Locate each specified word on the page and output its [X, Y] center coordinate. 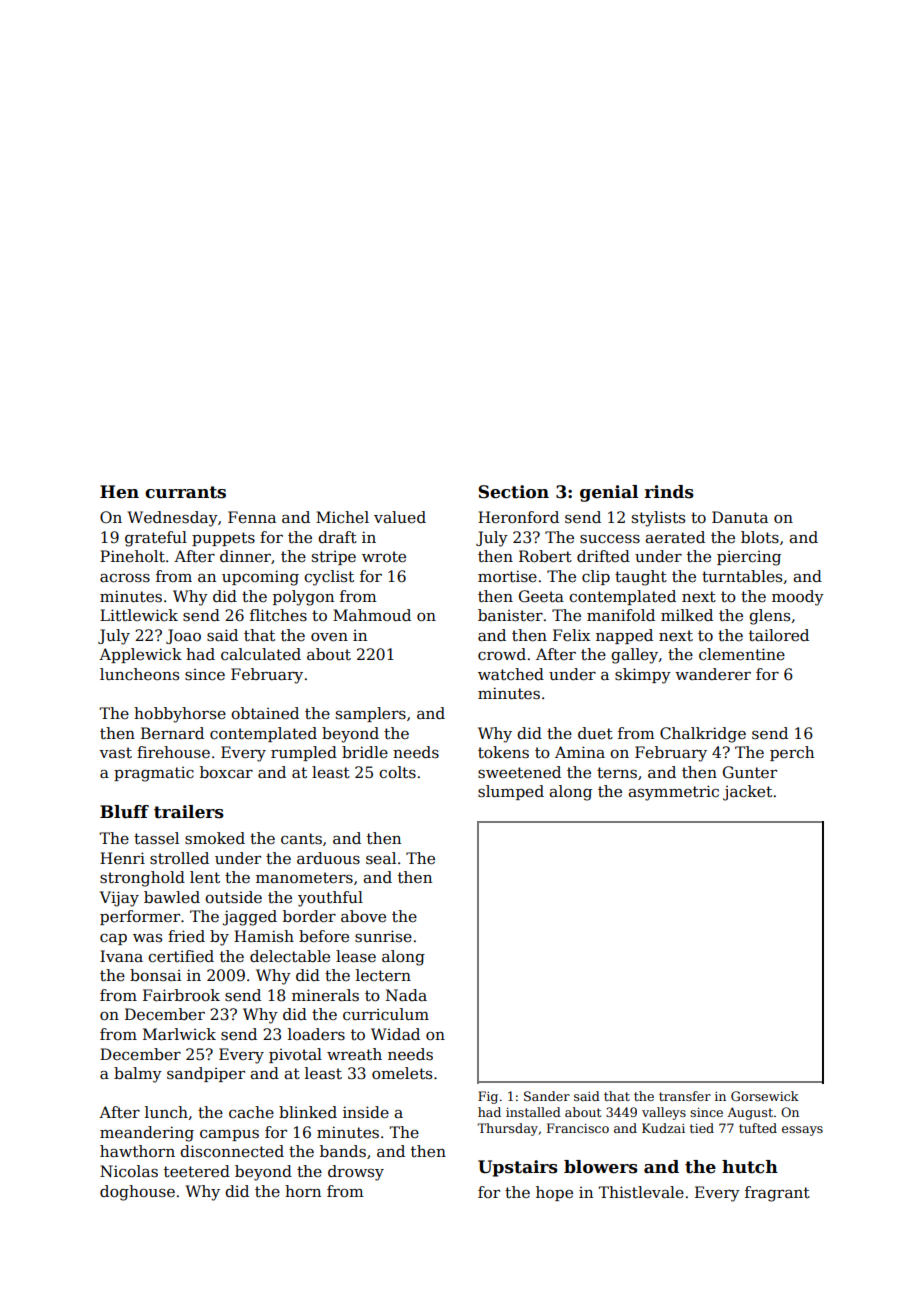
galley [634, 656]
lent [205, 877]
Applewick [140, 655]
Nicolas [129, 1171]
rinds [669, 492]
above [363, 916]
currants [185, 492]
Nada [406, 995]
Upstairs [518, 1168]
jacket [747, 793]
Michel [342, 517]
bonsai [155, 975]
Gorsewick [765, 1096]
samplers [371, 714]
